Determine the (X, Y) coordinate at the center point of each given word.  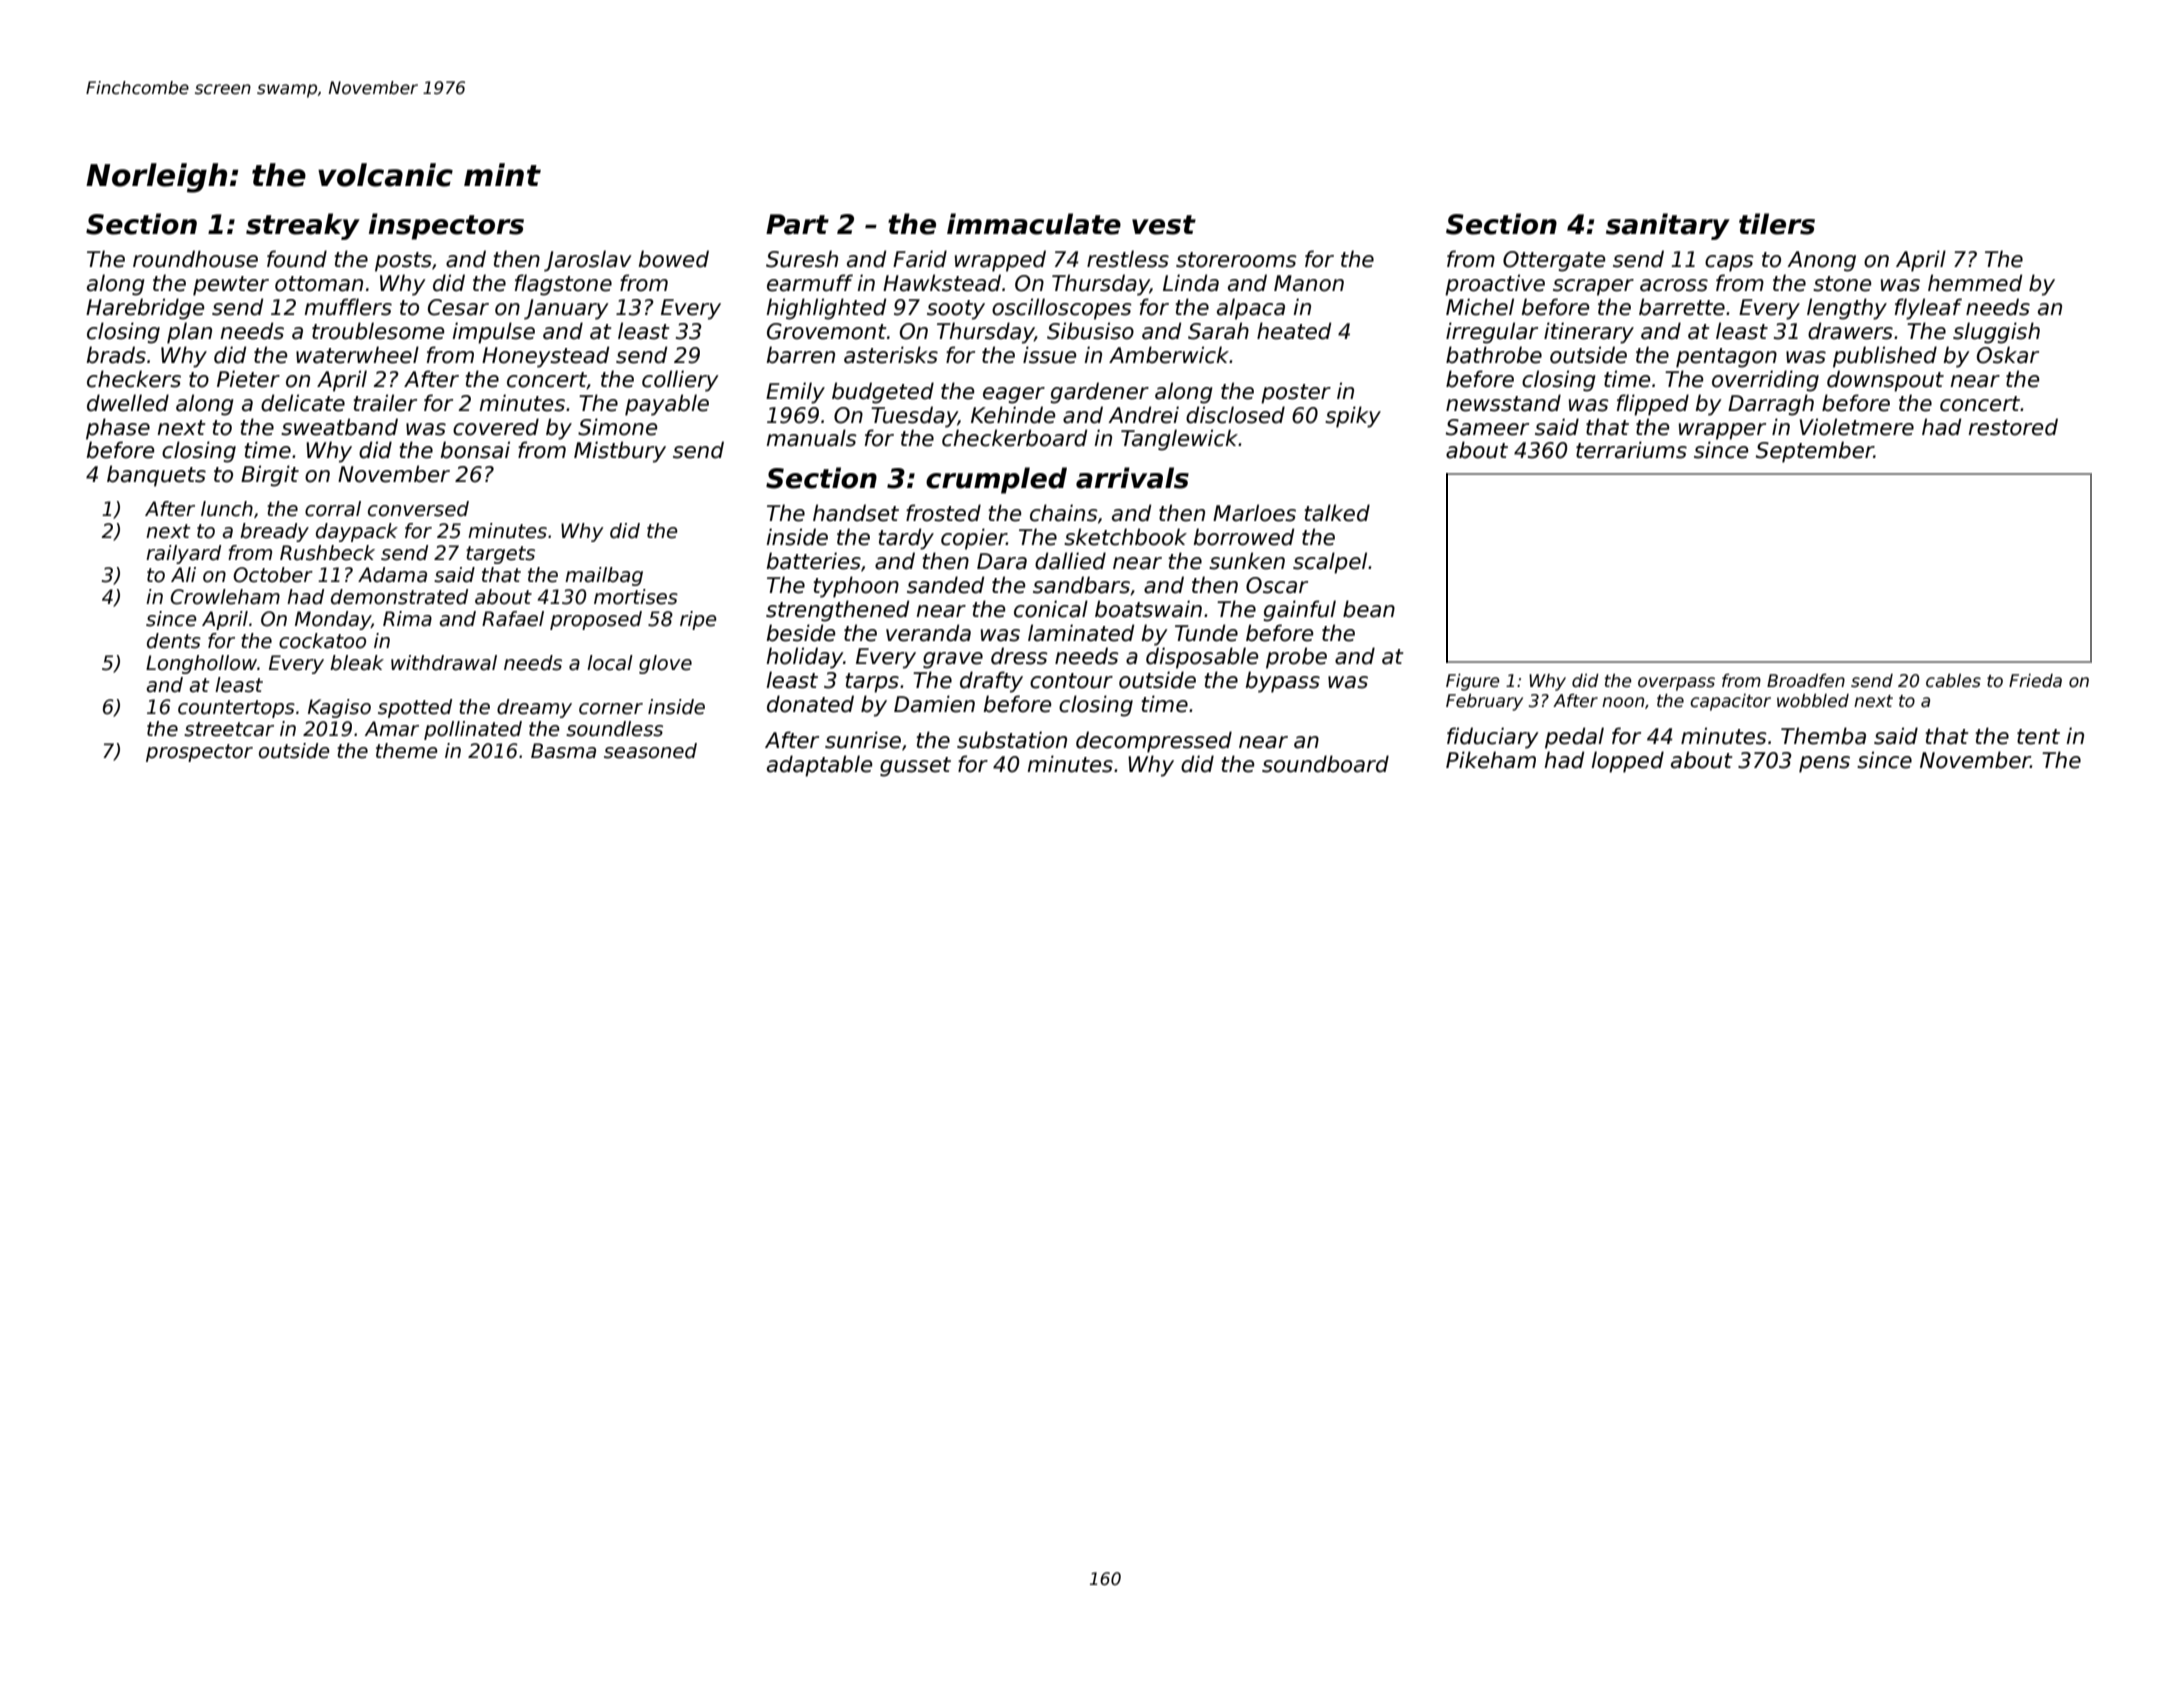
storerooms (1236, 260)
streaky (303, 226)
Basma (563, 751)
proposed (596, 620)
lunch (227, 509)
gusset (915, 767)
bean (1369, 609)
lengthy (1847, 309)
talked (1337, 513)
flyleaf (1928, 309)
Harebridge (145, 309)
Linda (1191, 283)
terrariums (1631, 450)
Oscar (1277, 585)
